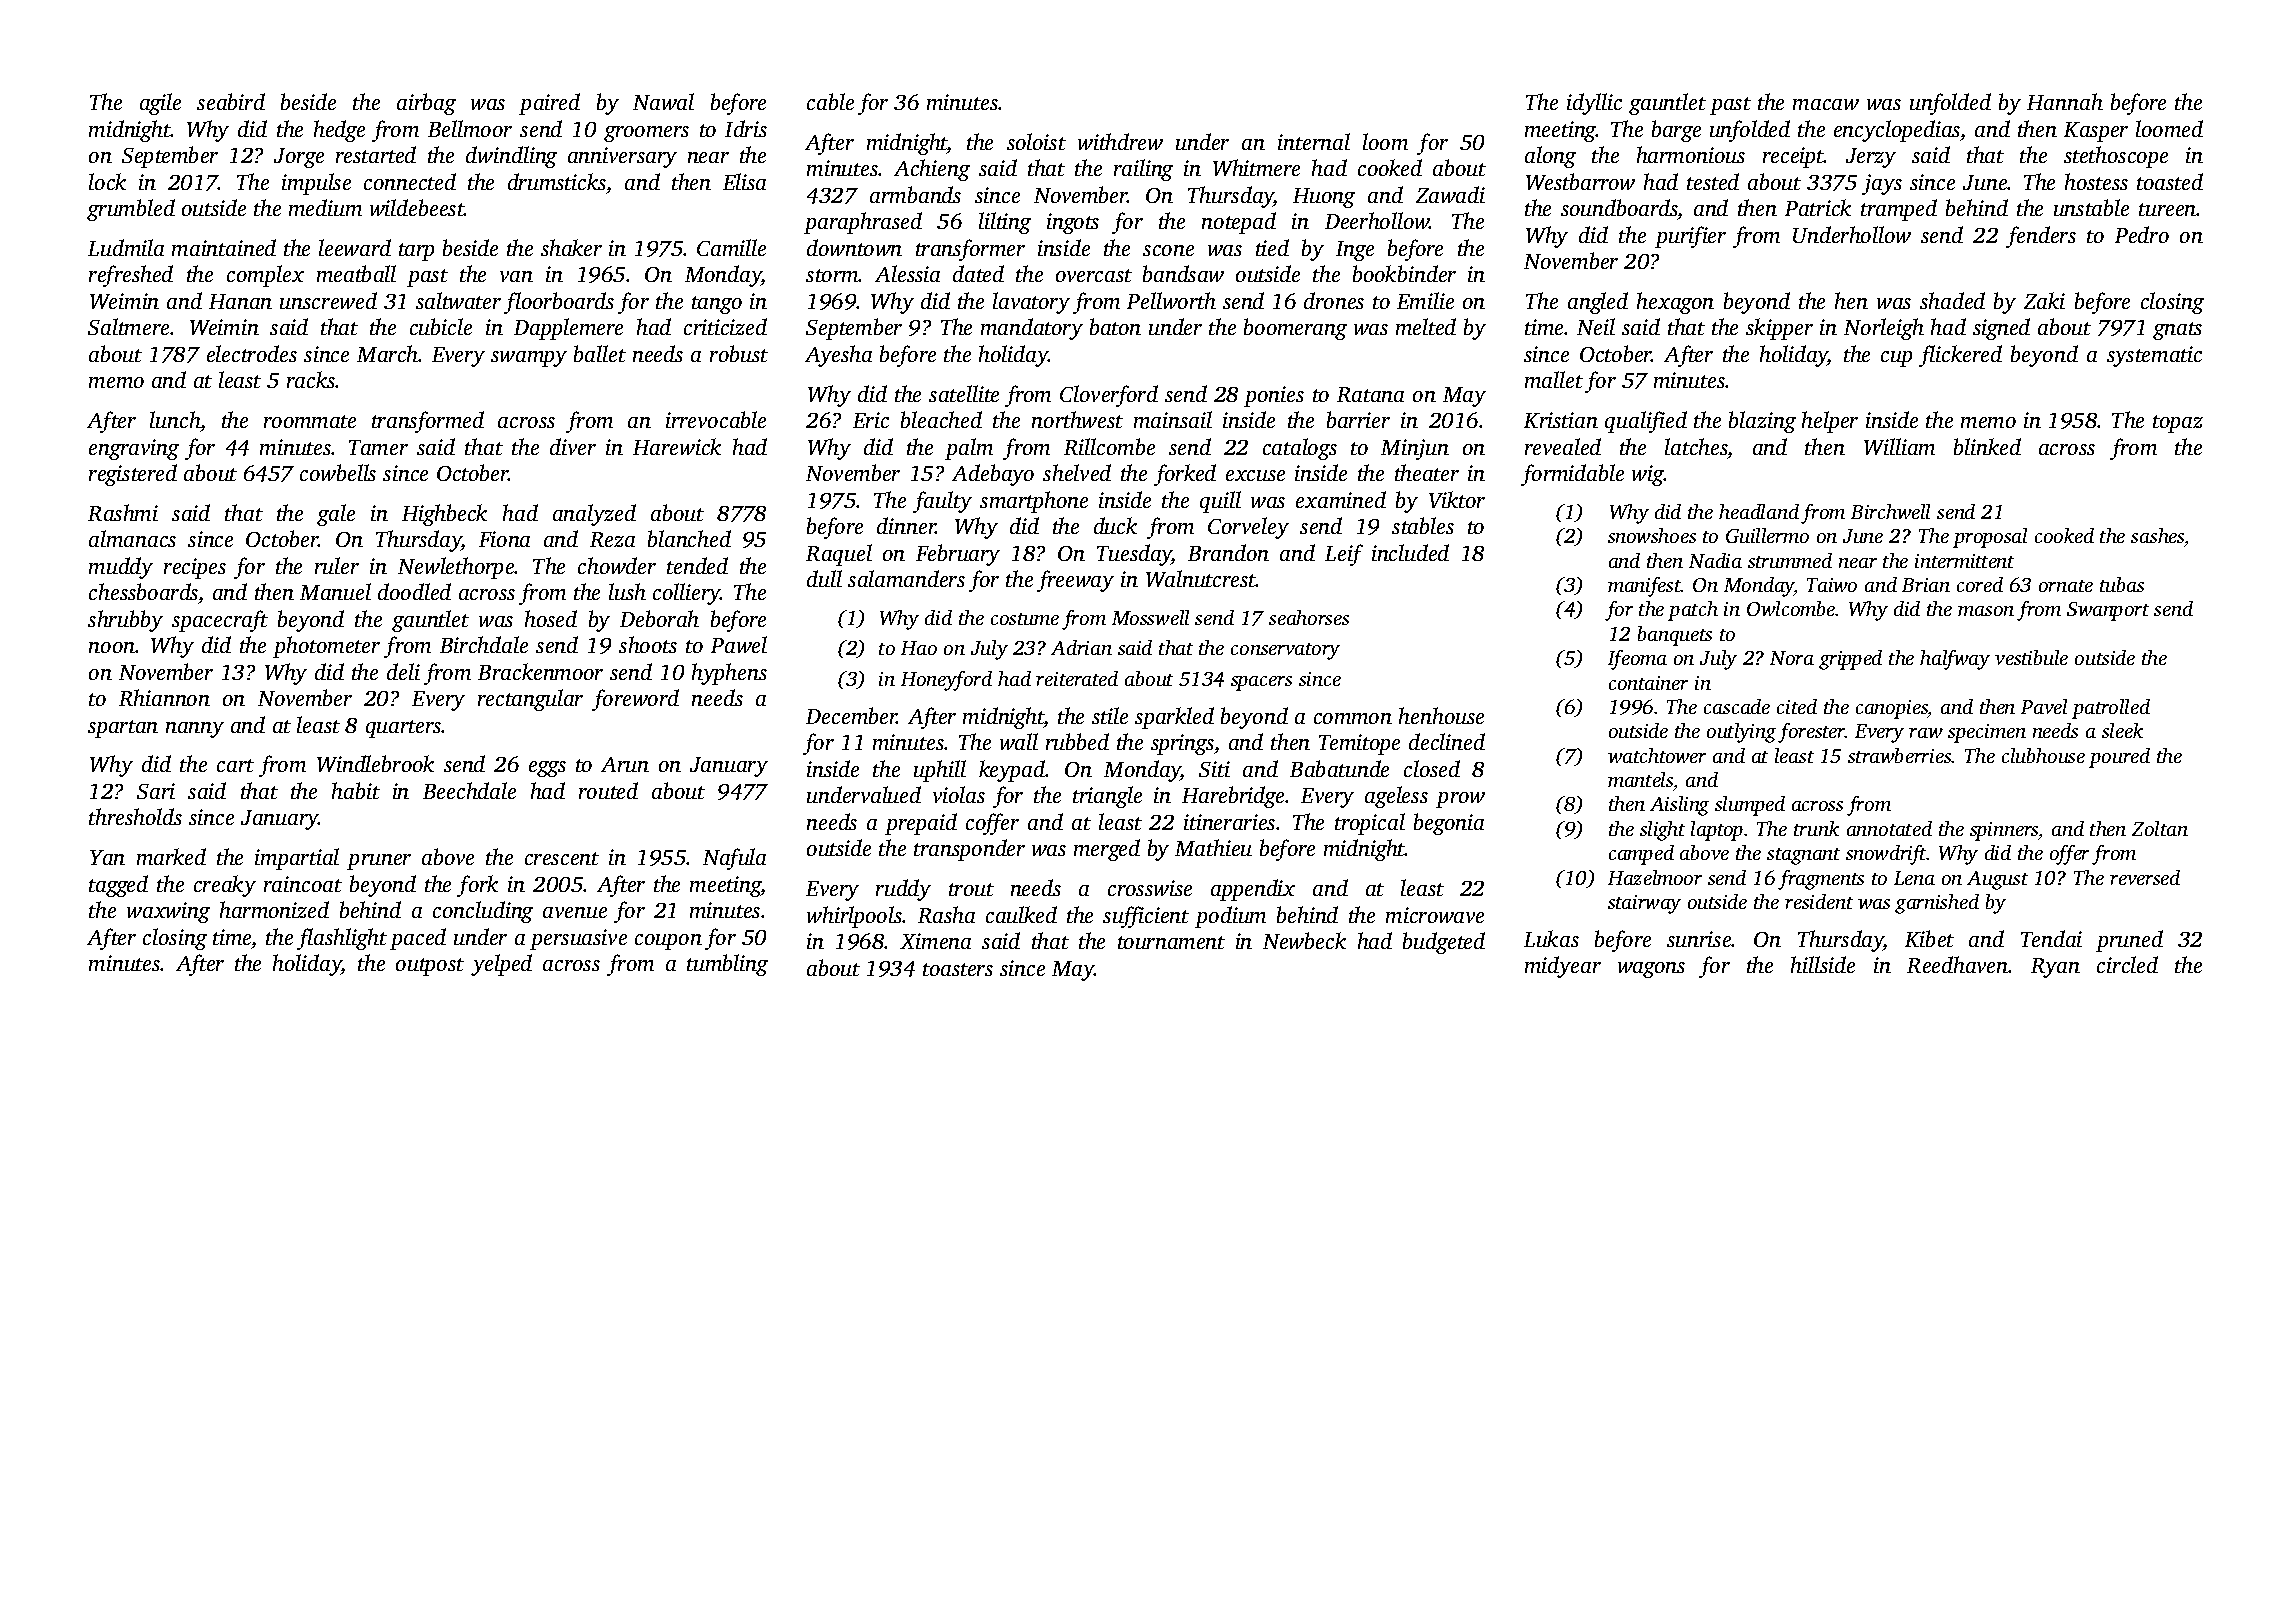  Describe the element at coordinates (1109, 396) in the page. I see `Cloverford` at that location.
